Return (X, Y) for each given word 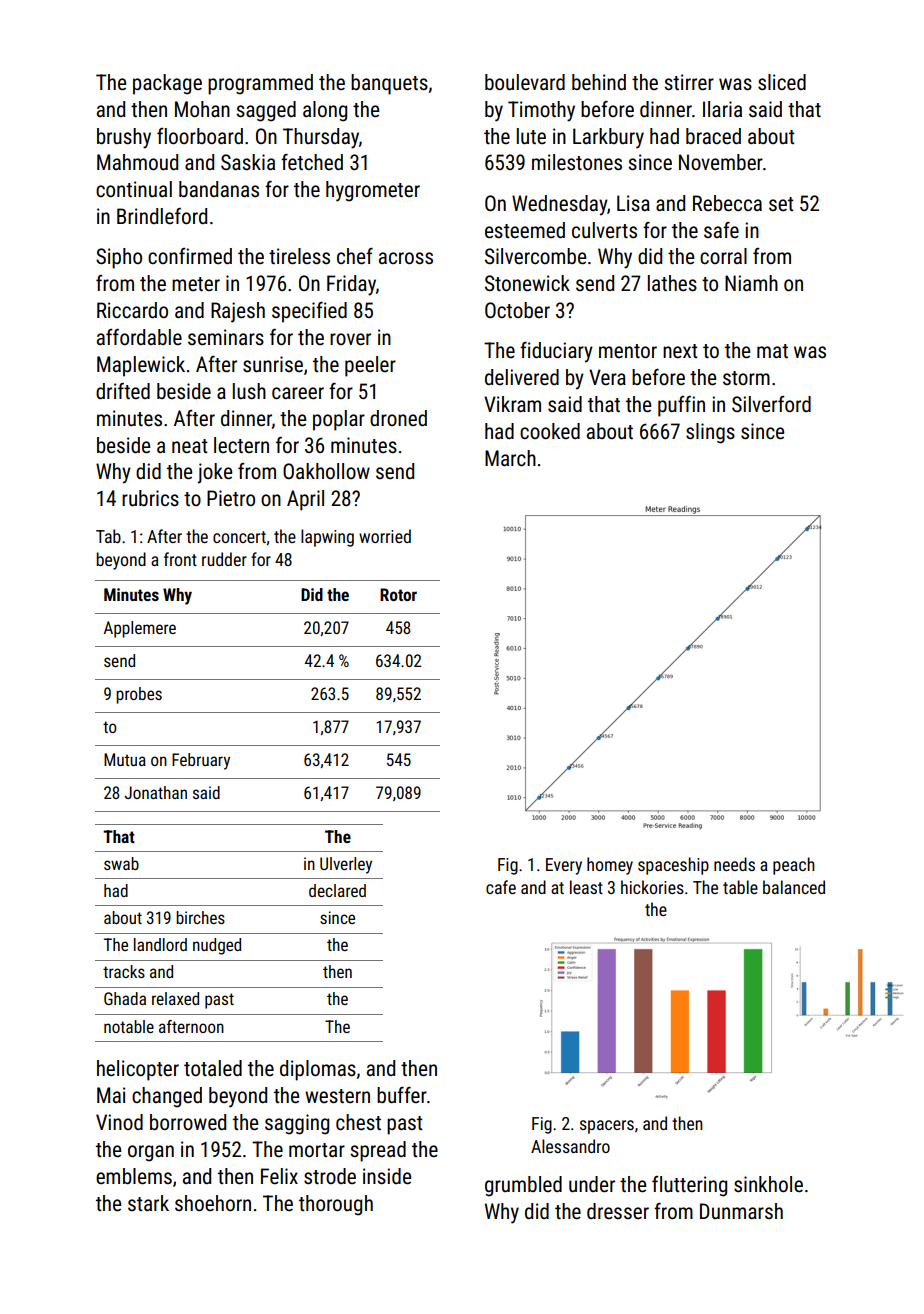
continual (134, 189)
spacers (607, 1127)
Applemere (140, 629)
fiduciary (556, 352)
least (586, 887)
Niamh (751, 283)
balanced (794, 887)
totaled (213, 1068)
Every (564, 866)
